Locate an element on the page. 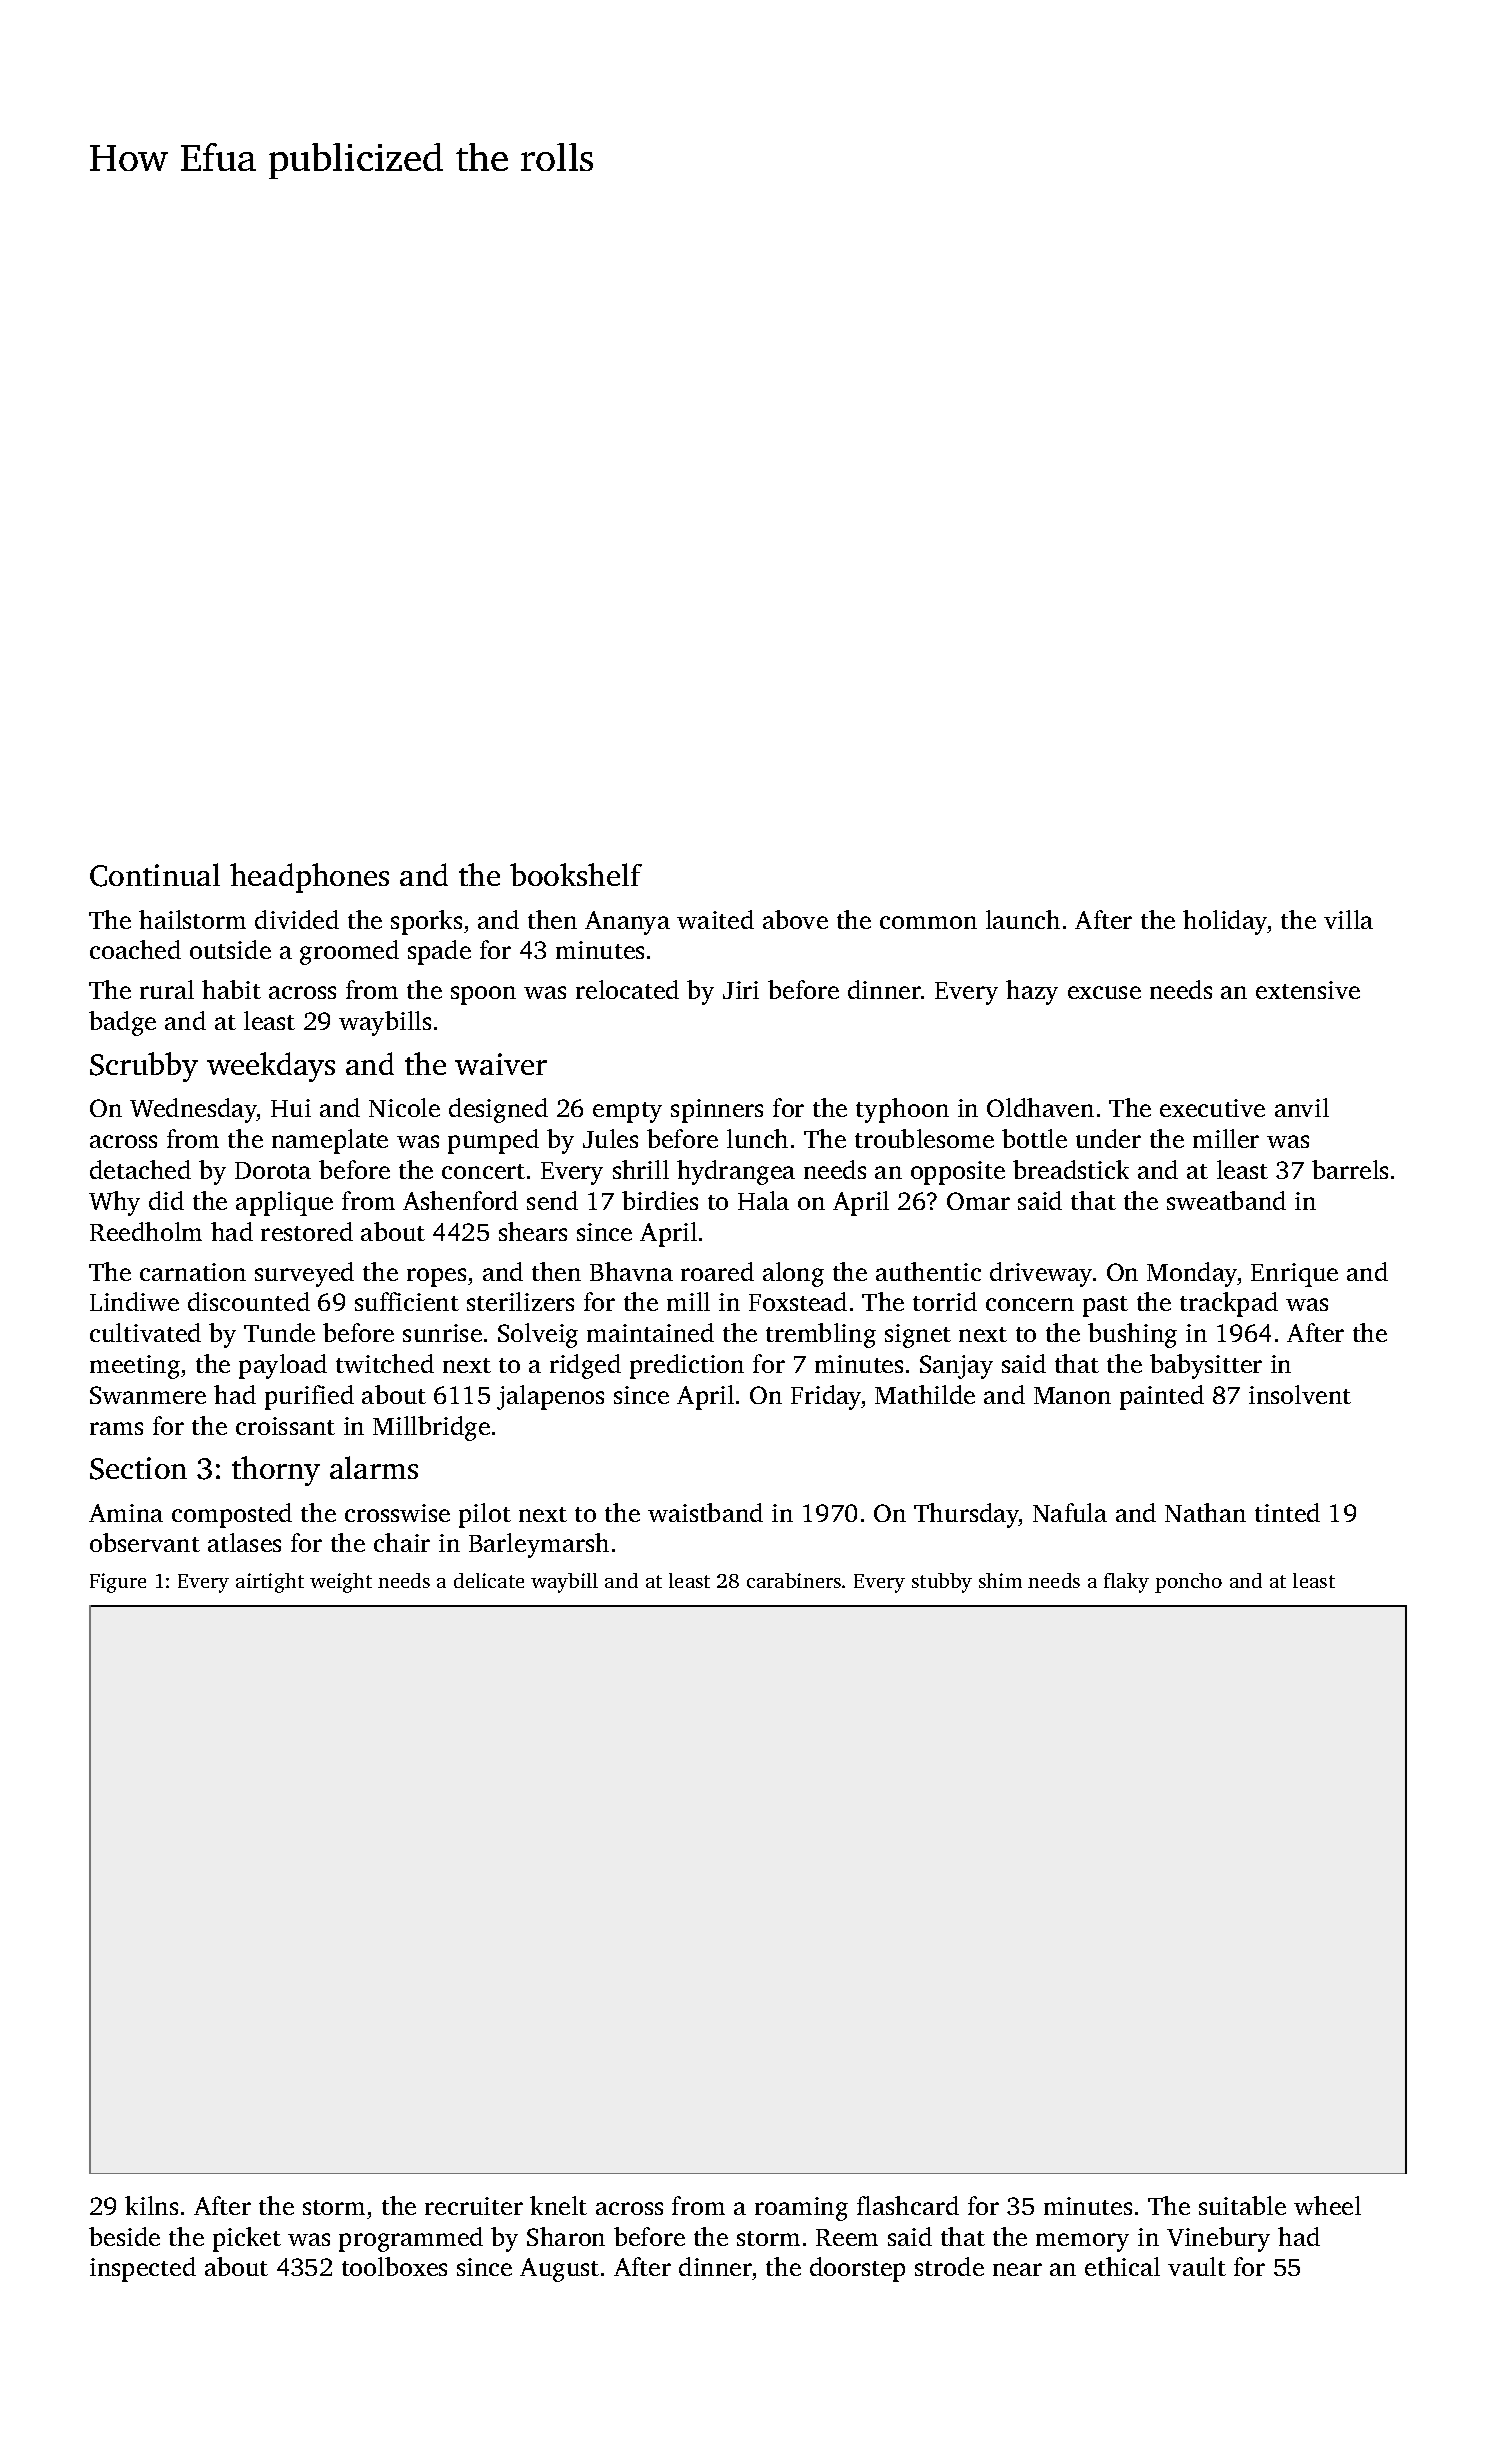 Image resolution: width=1496 pixels, height=2464 pixels. Hala is located at coordinates (763, 1200).
